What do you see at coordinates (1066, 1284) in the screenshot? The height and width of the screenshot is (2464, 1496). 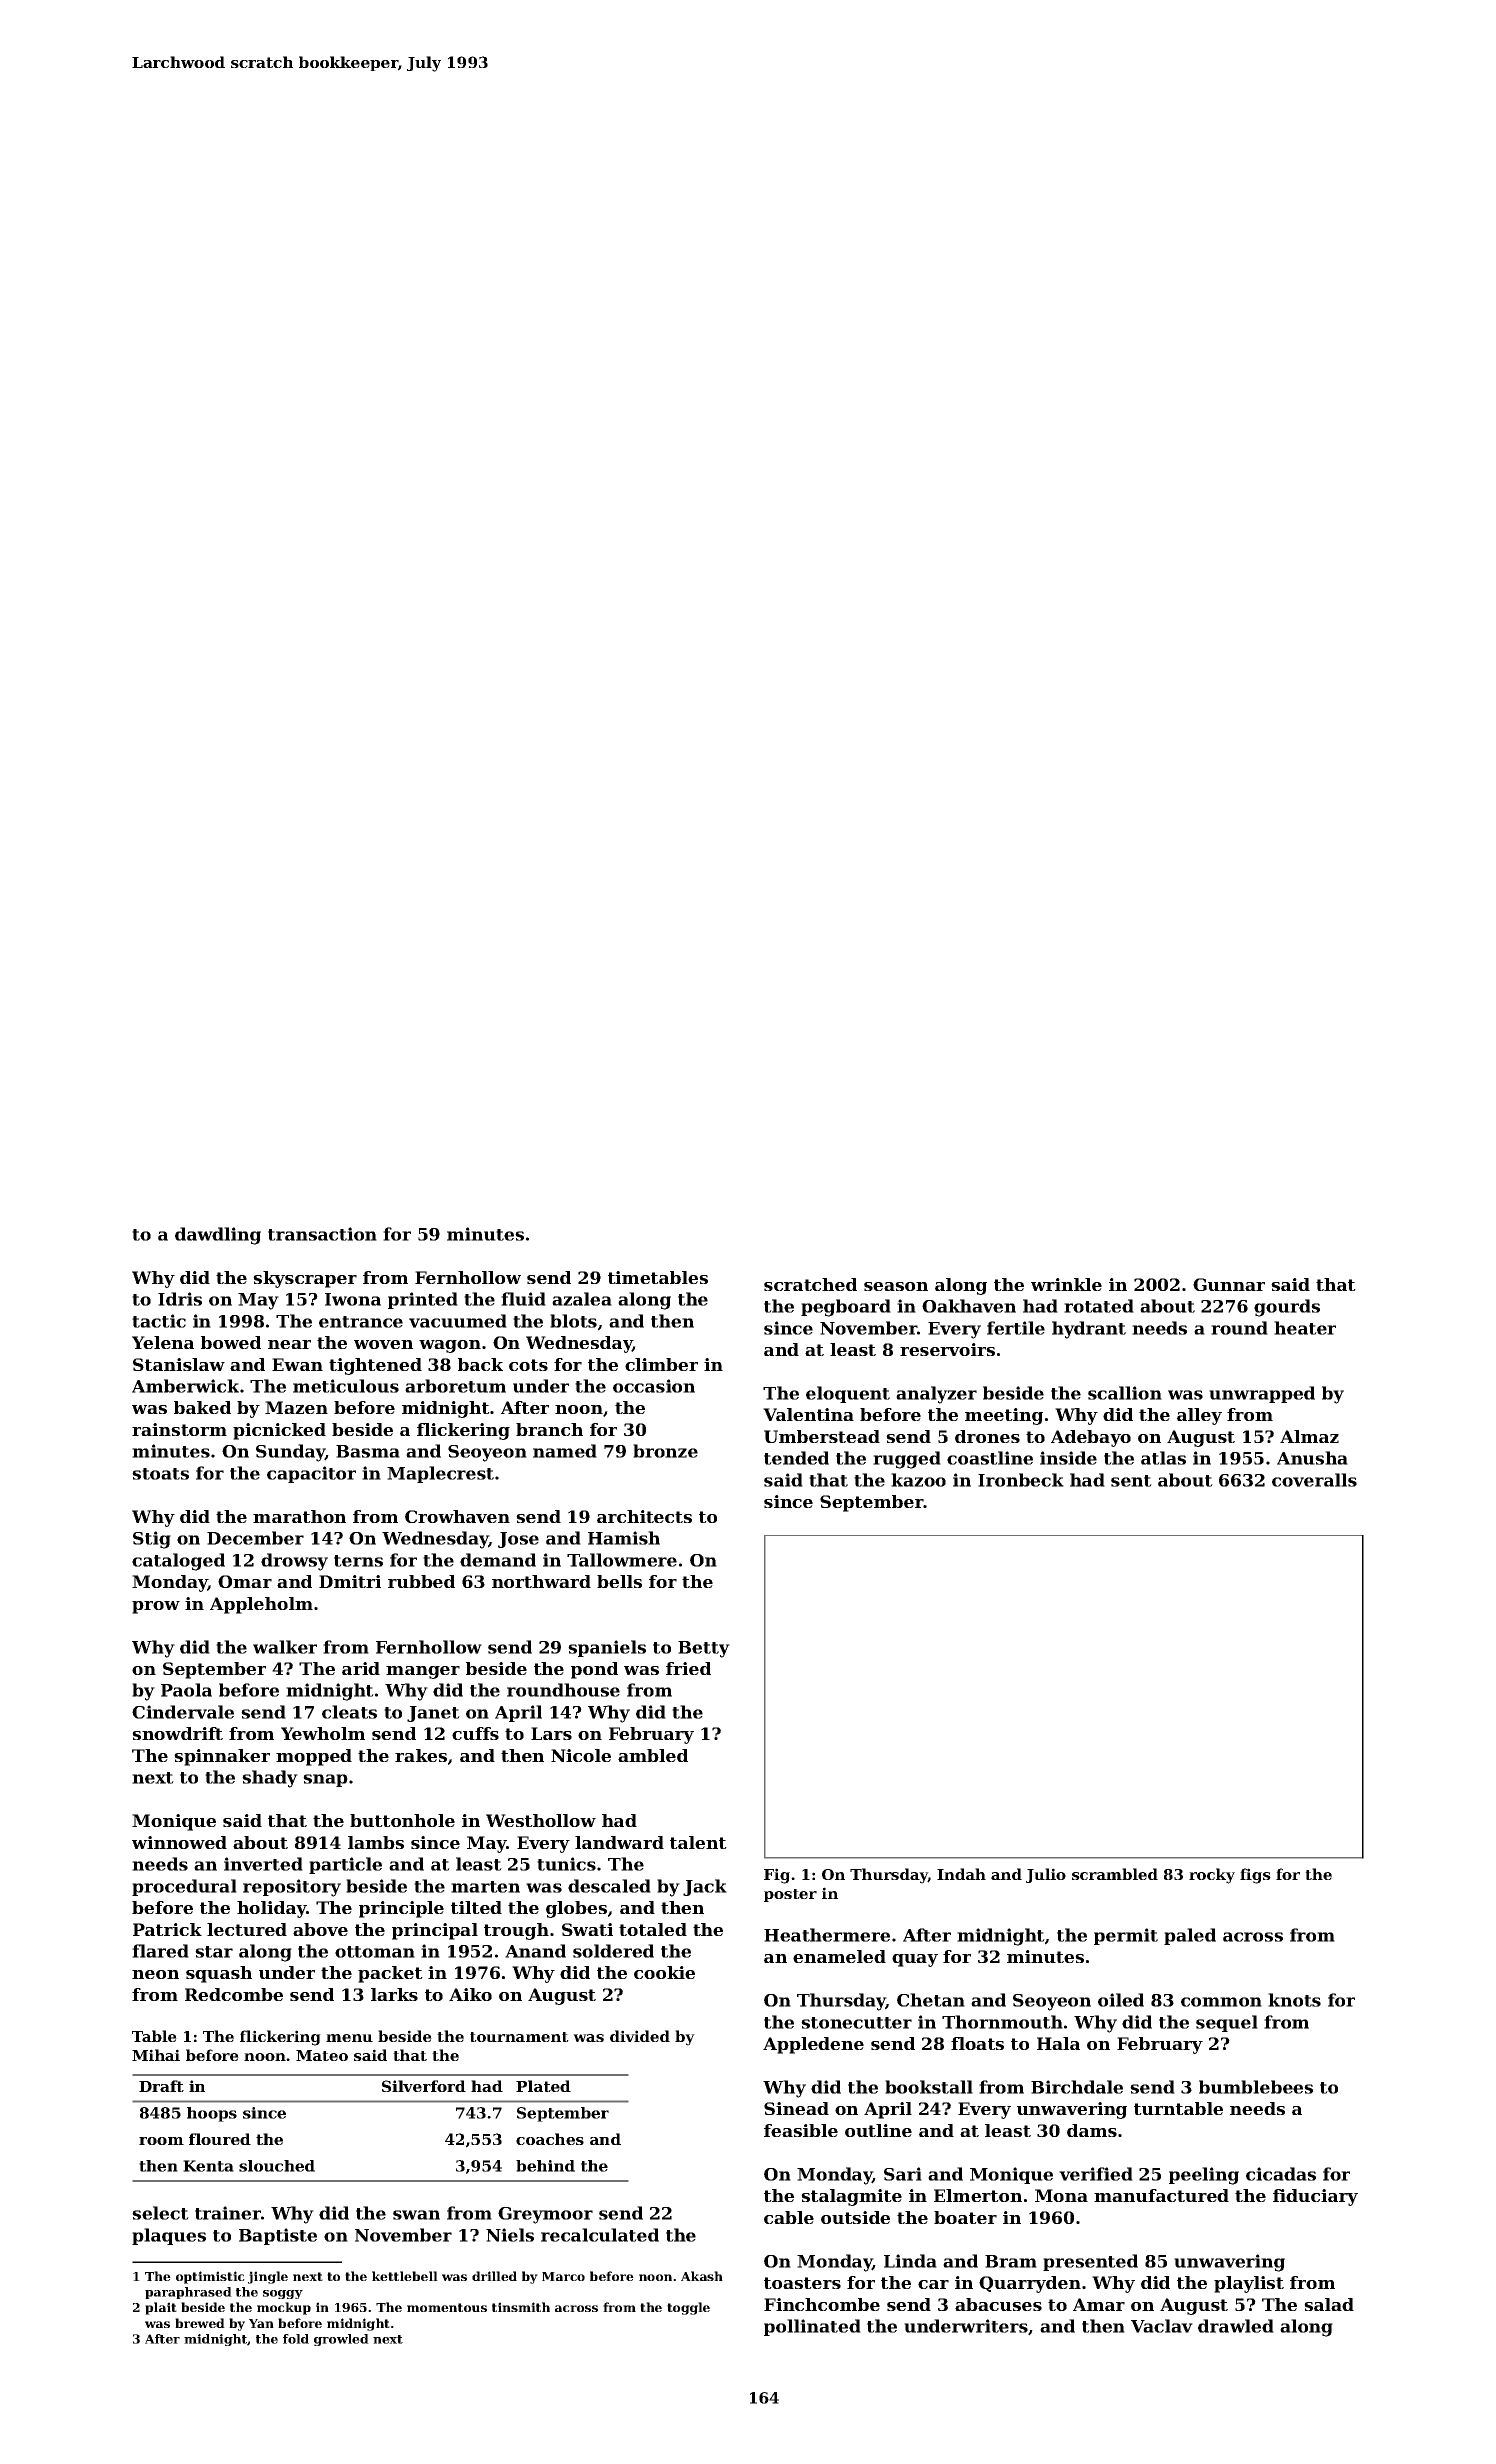 I see `wrinkle` at bounding box center [1066, 1284].
